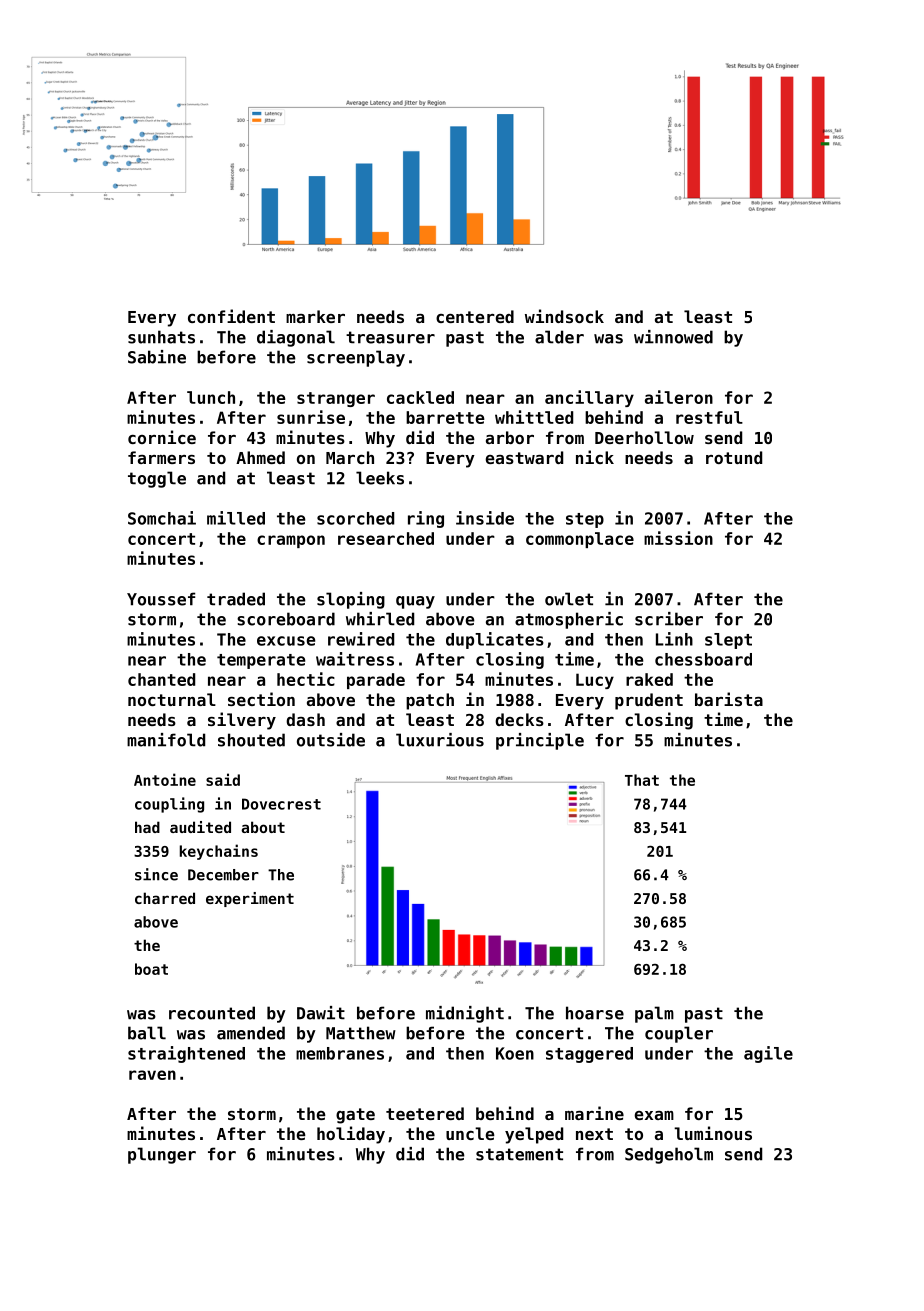 This image has height=1311, width=924. Describe the element at coordinates (678, 538) in the image. I see `mission` at that location.
